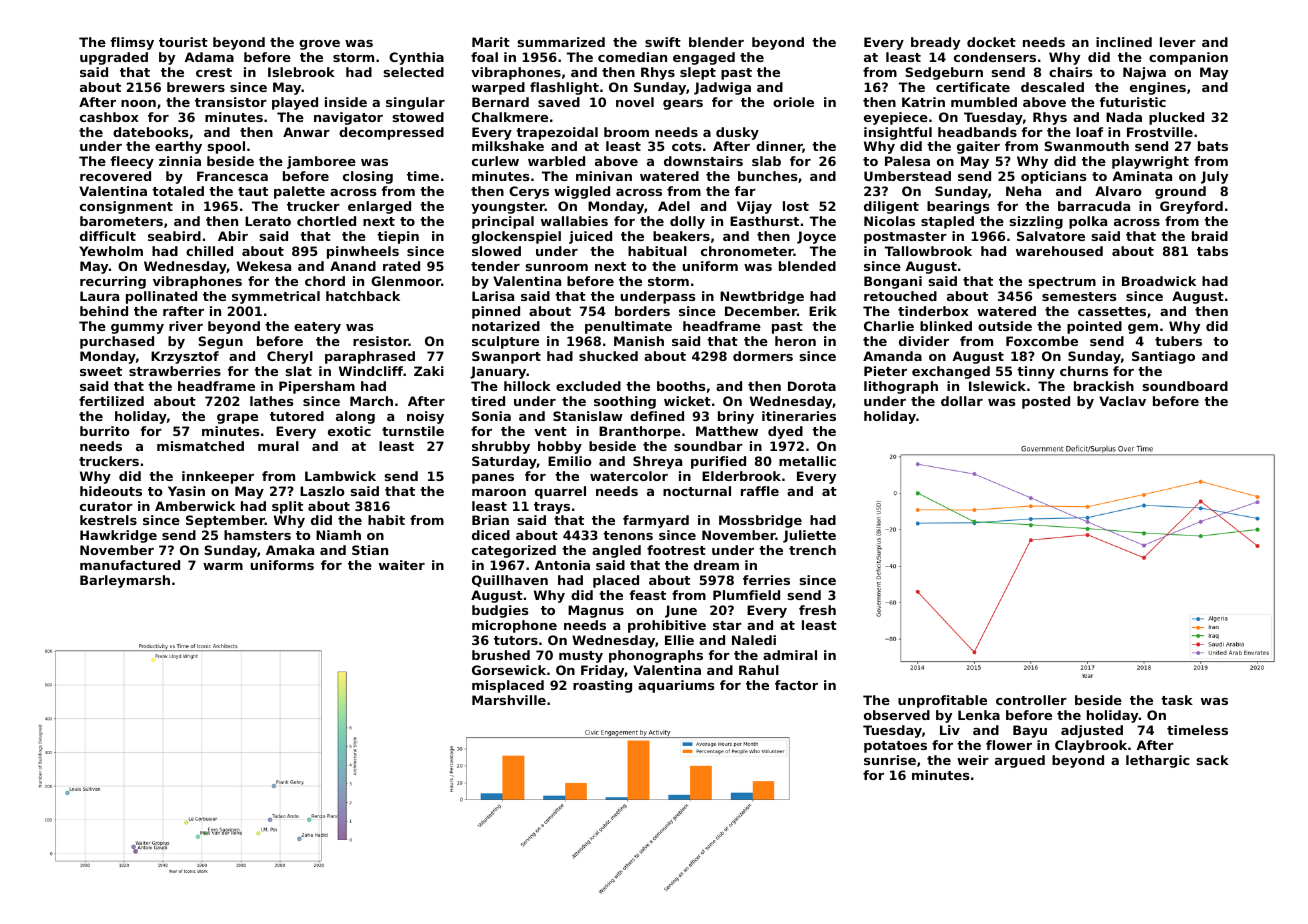 The height and width of the screenshot is (924, 1308). Describe the element at coordinates (514, 626) in the screenshot. I see `microphone` at that location.
